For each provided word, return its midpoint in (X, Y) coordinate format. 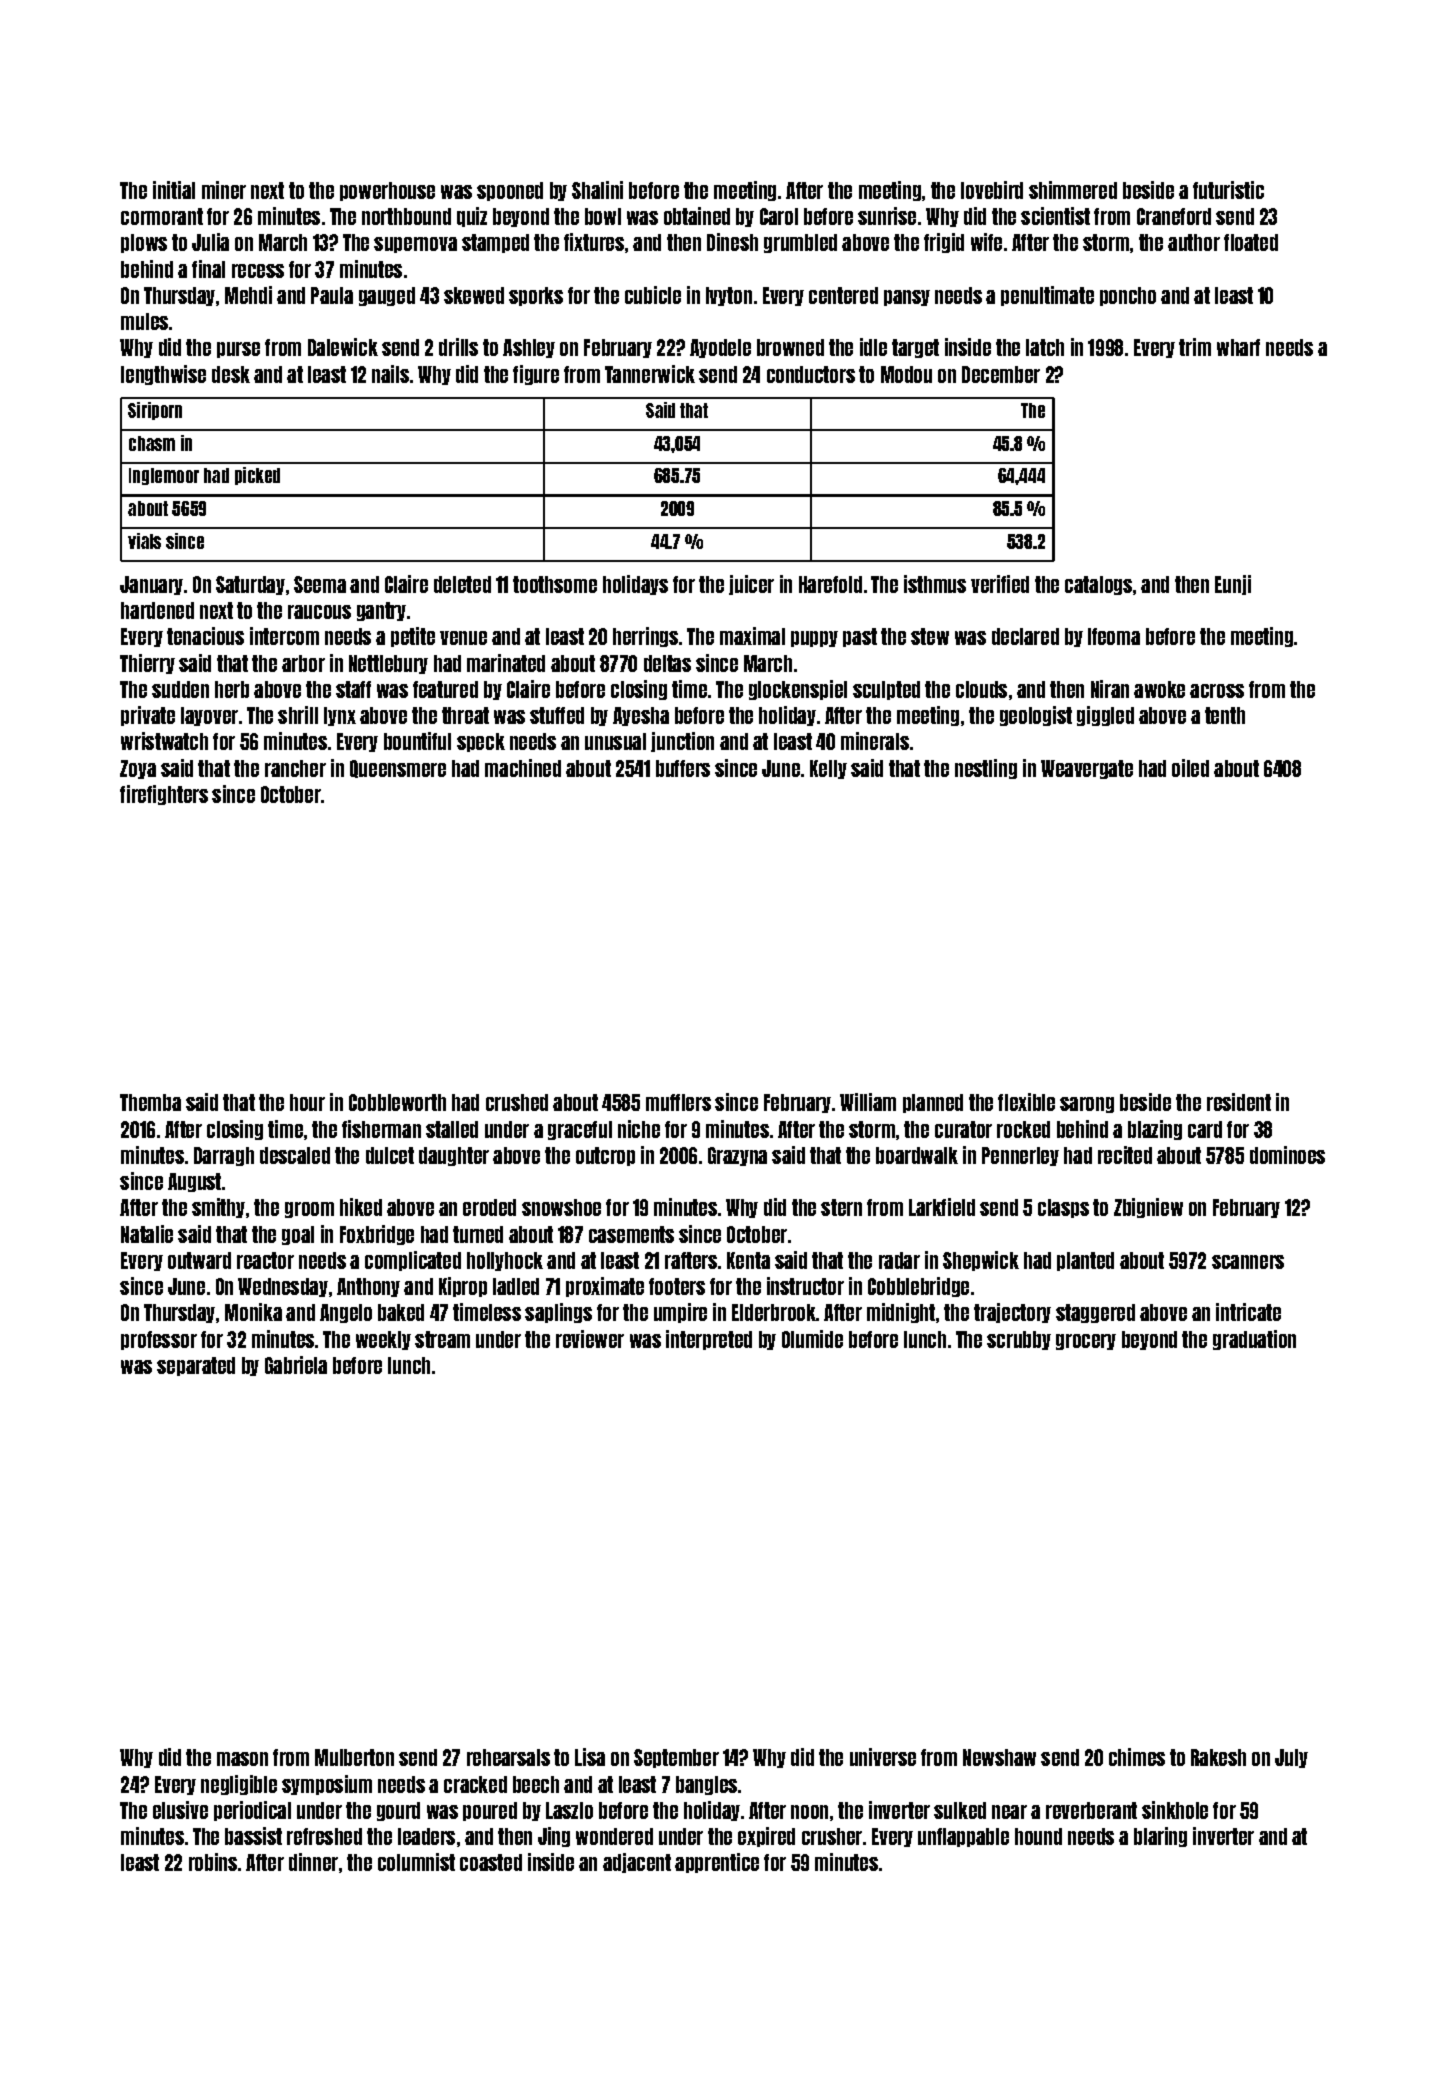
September (676, 1758)
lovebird (992, 190)
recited (1125, 1155)
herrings (645, 637)
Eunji (1233, 585)
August (194, 1182)
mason (242, 1759)
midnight (901, 1313)
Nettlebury (388, 664)
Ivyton (729, 296)
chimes (1137, 1757)
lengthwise (163, 375)
